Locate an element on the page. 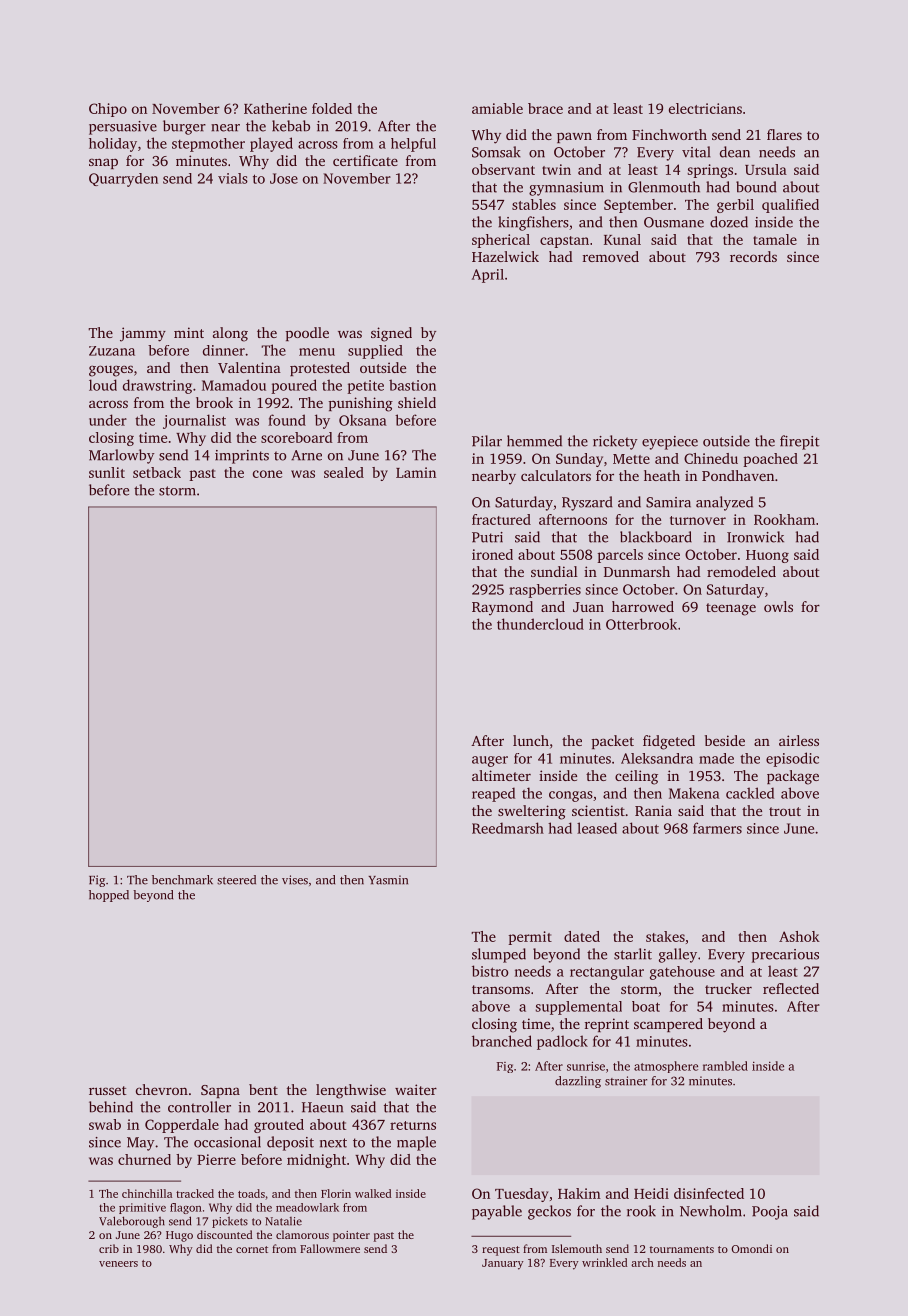 The image size is (908, 1316). sweltering is located at coordinates (532, 812).
